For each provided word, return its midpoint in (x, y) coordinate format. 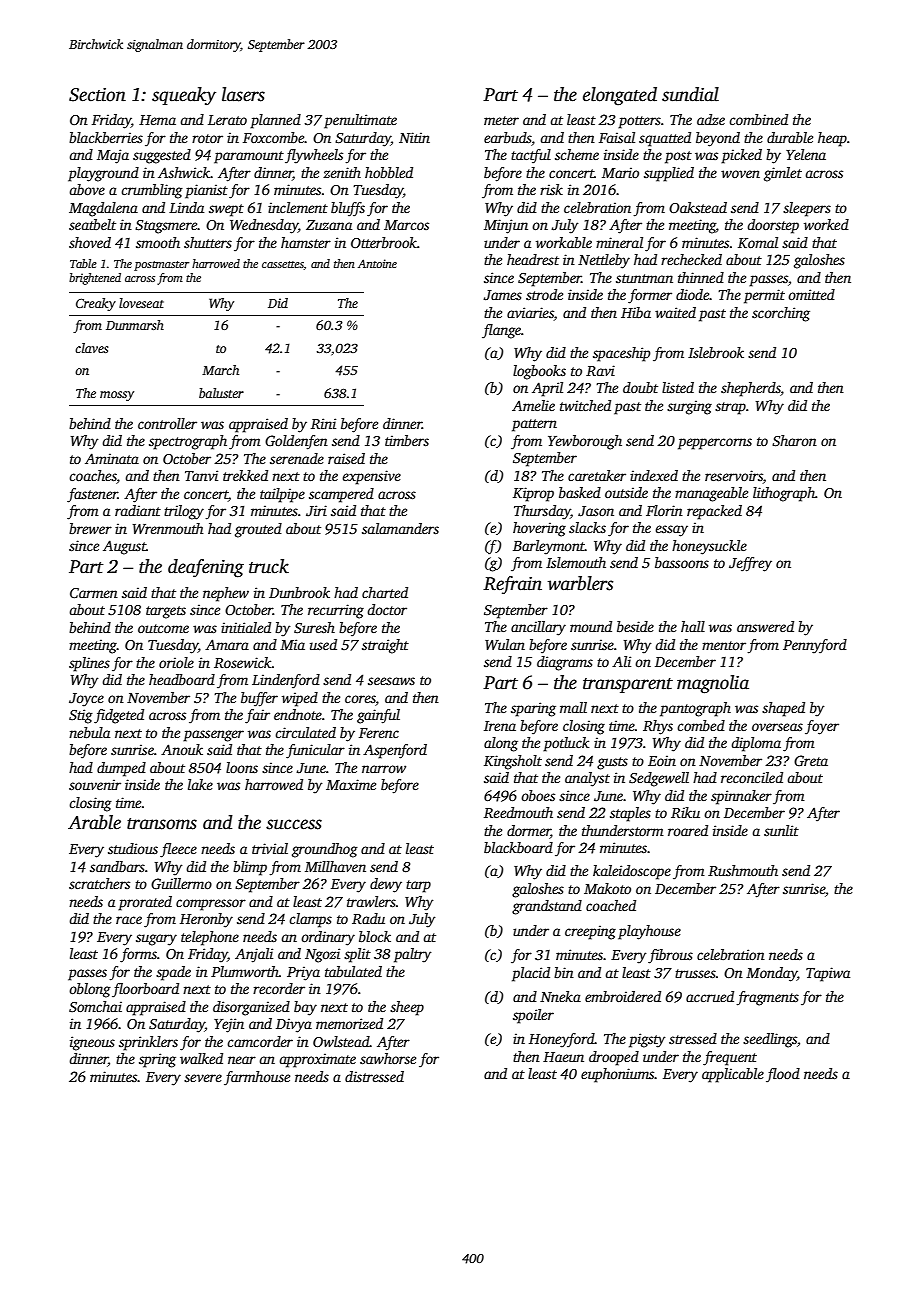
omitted (811, 294)
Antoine (377, 263)
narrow (384, 769)
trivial (270, 848)
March (220, 370)
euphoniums (618, 1075)
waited (675, 312)
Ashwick (184, 172)
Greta (811, 760)
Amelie (533, 405)
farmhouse (257, 1078)
